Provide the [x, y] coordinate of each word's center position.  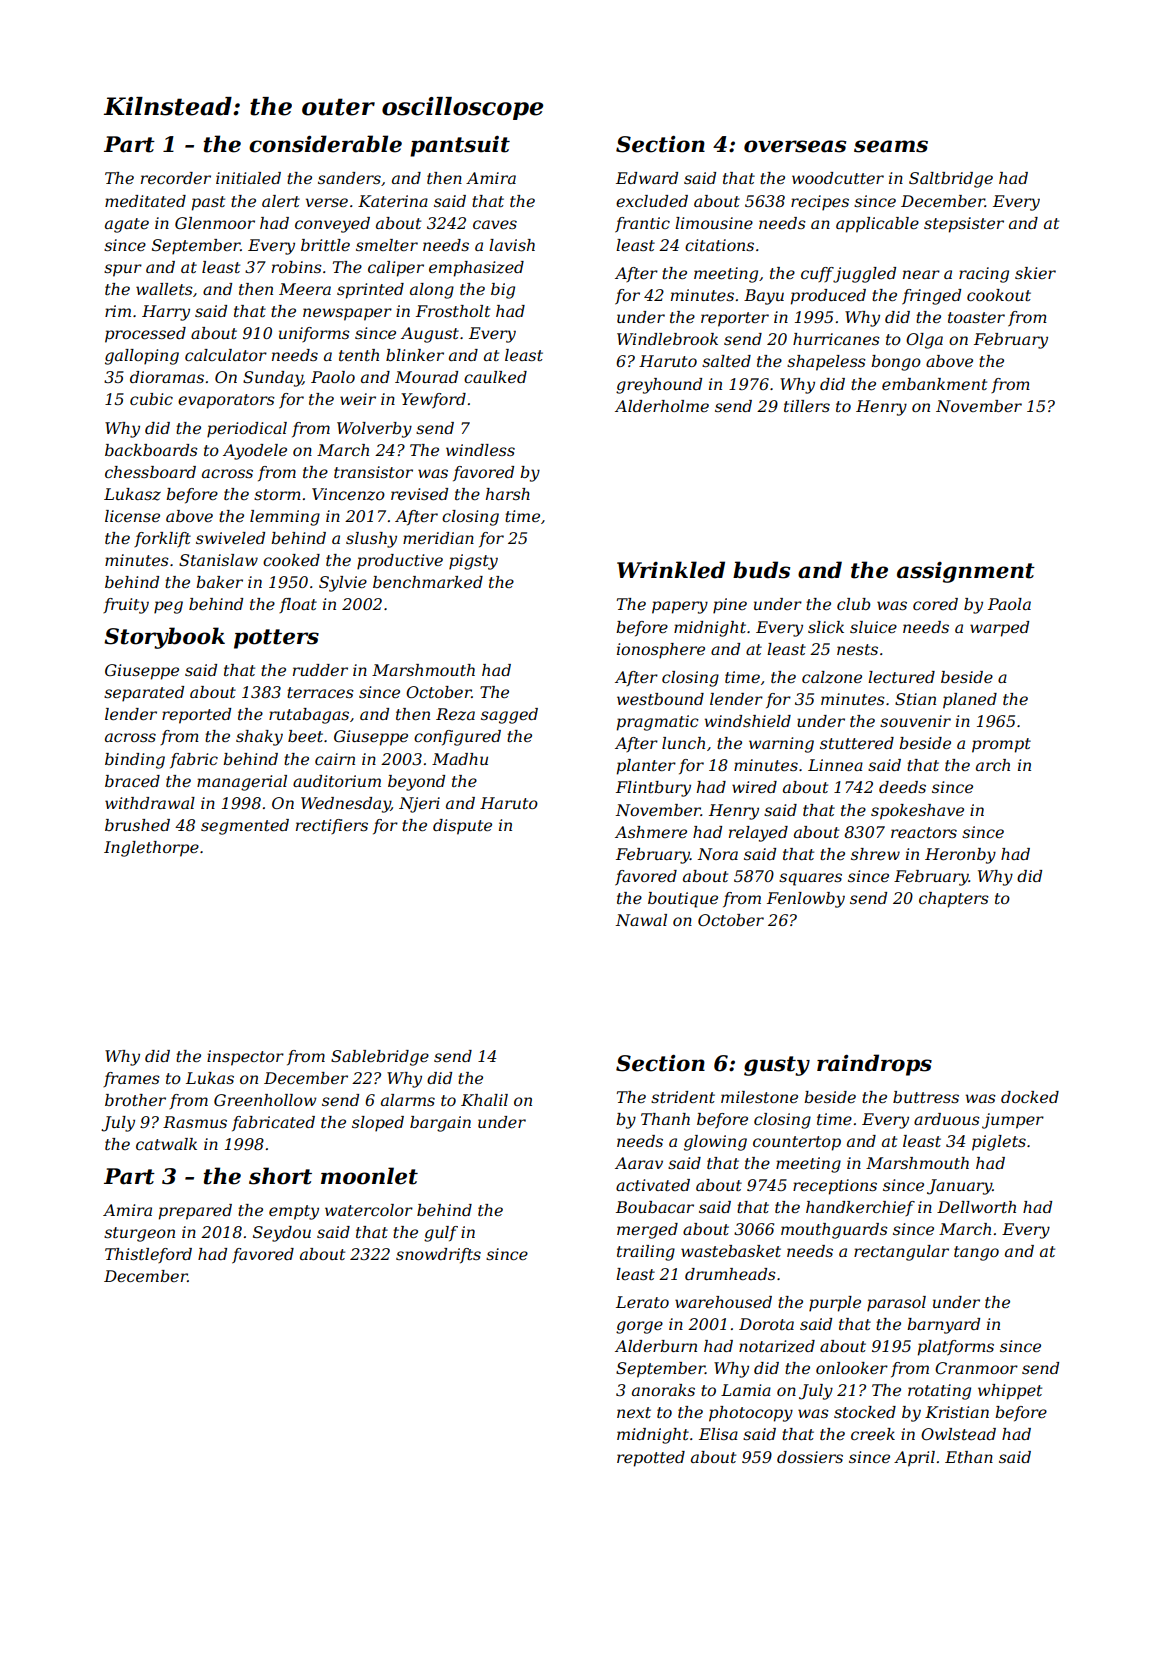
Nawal [641, 920]
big [503, 291]
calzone [832, 677]
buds [761, 570]
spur [123, 270]
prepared [195, 1212]
